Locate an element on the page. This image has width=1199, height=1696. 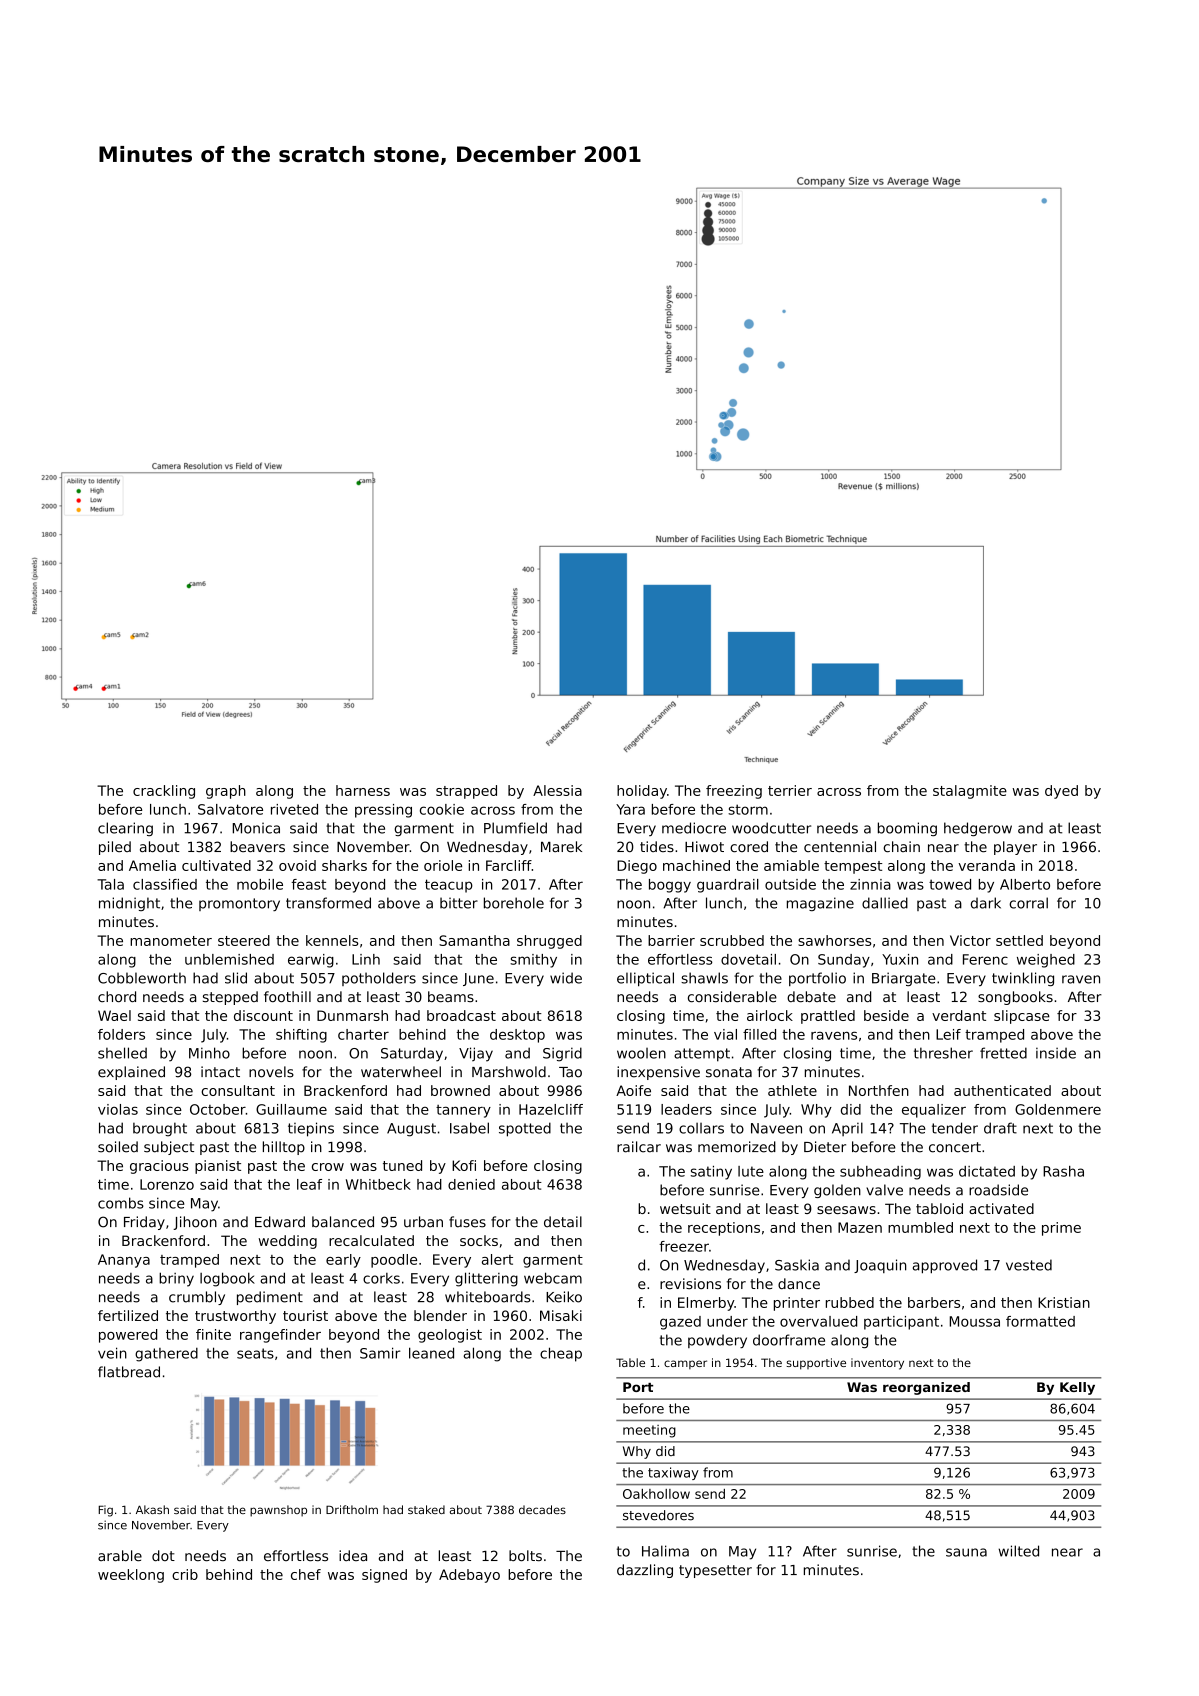
reorganized is located at coordinates (926, 1388).
